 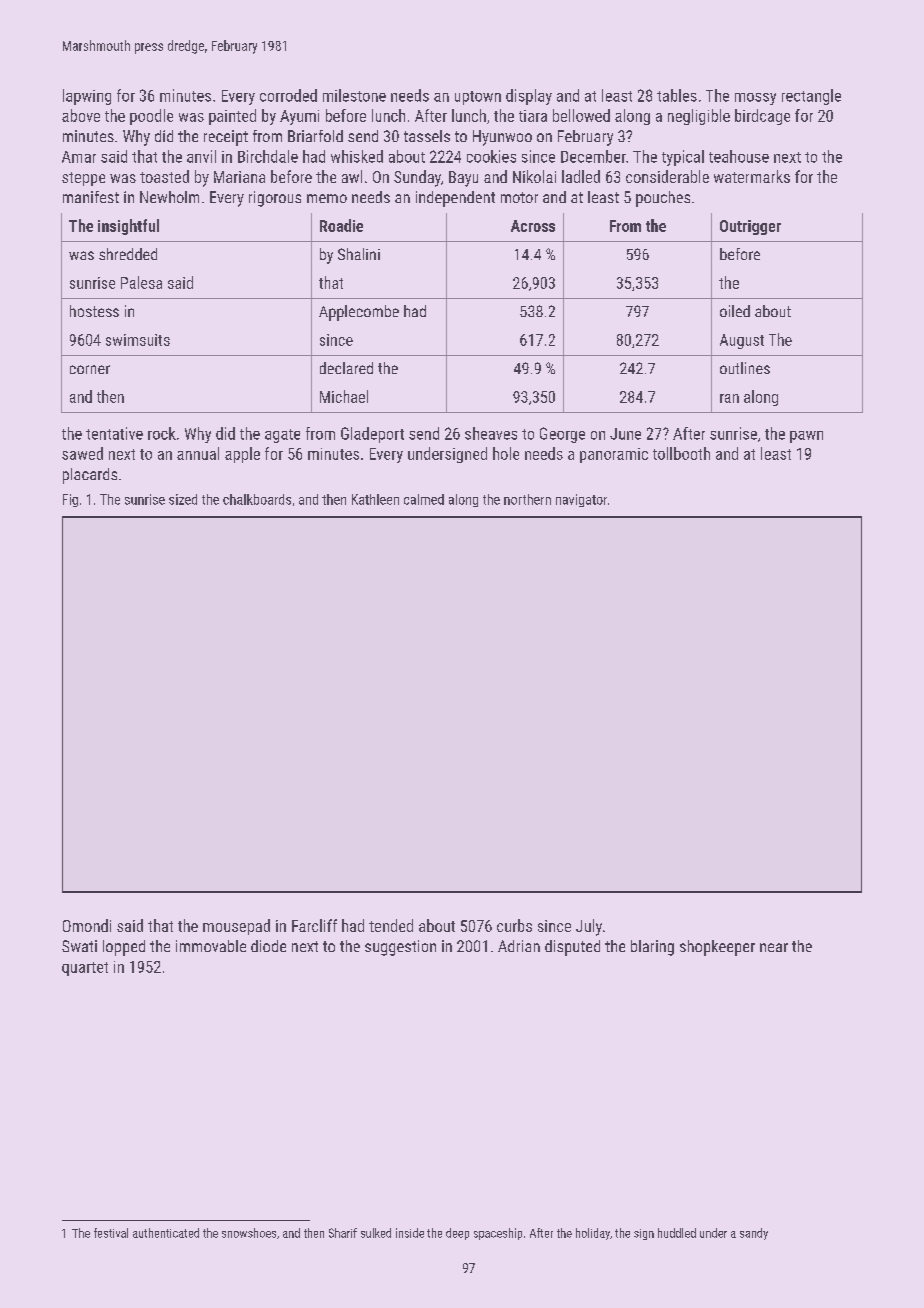 I want to click on painted, so click(x=232, y=117).
